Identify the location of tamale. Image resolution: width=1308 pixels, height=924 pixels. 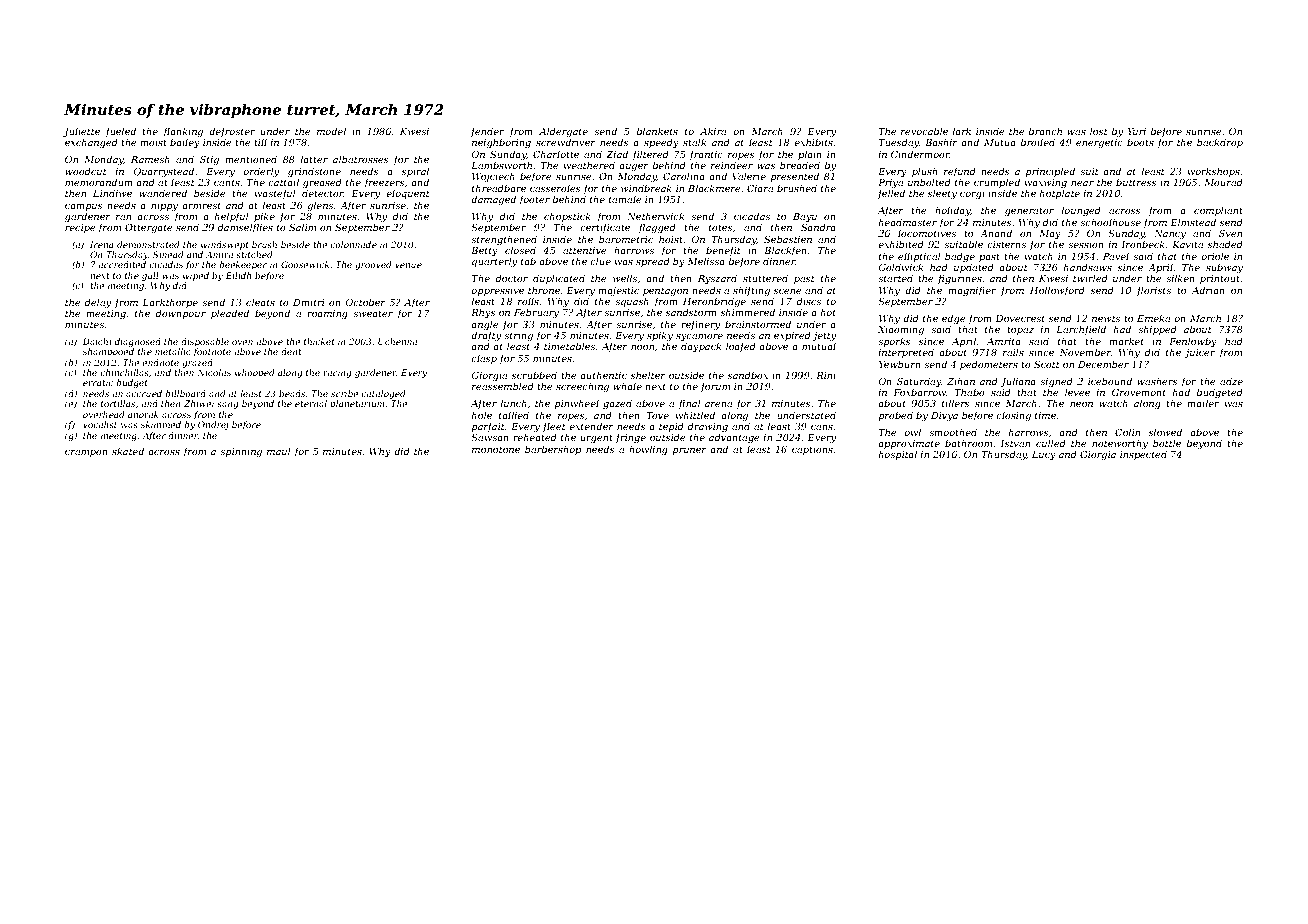
(625, 199).
